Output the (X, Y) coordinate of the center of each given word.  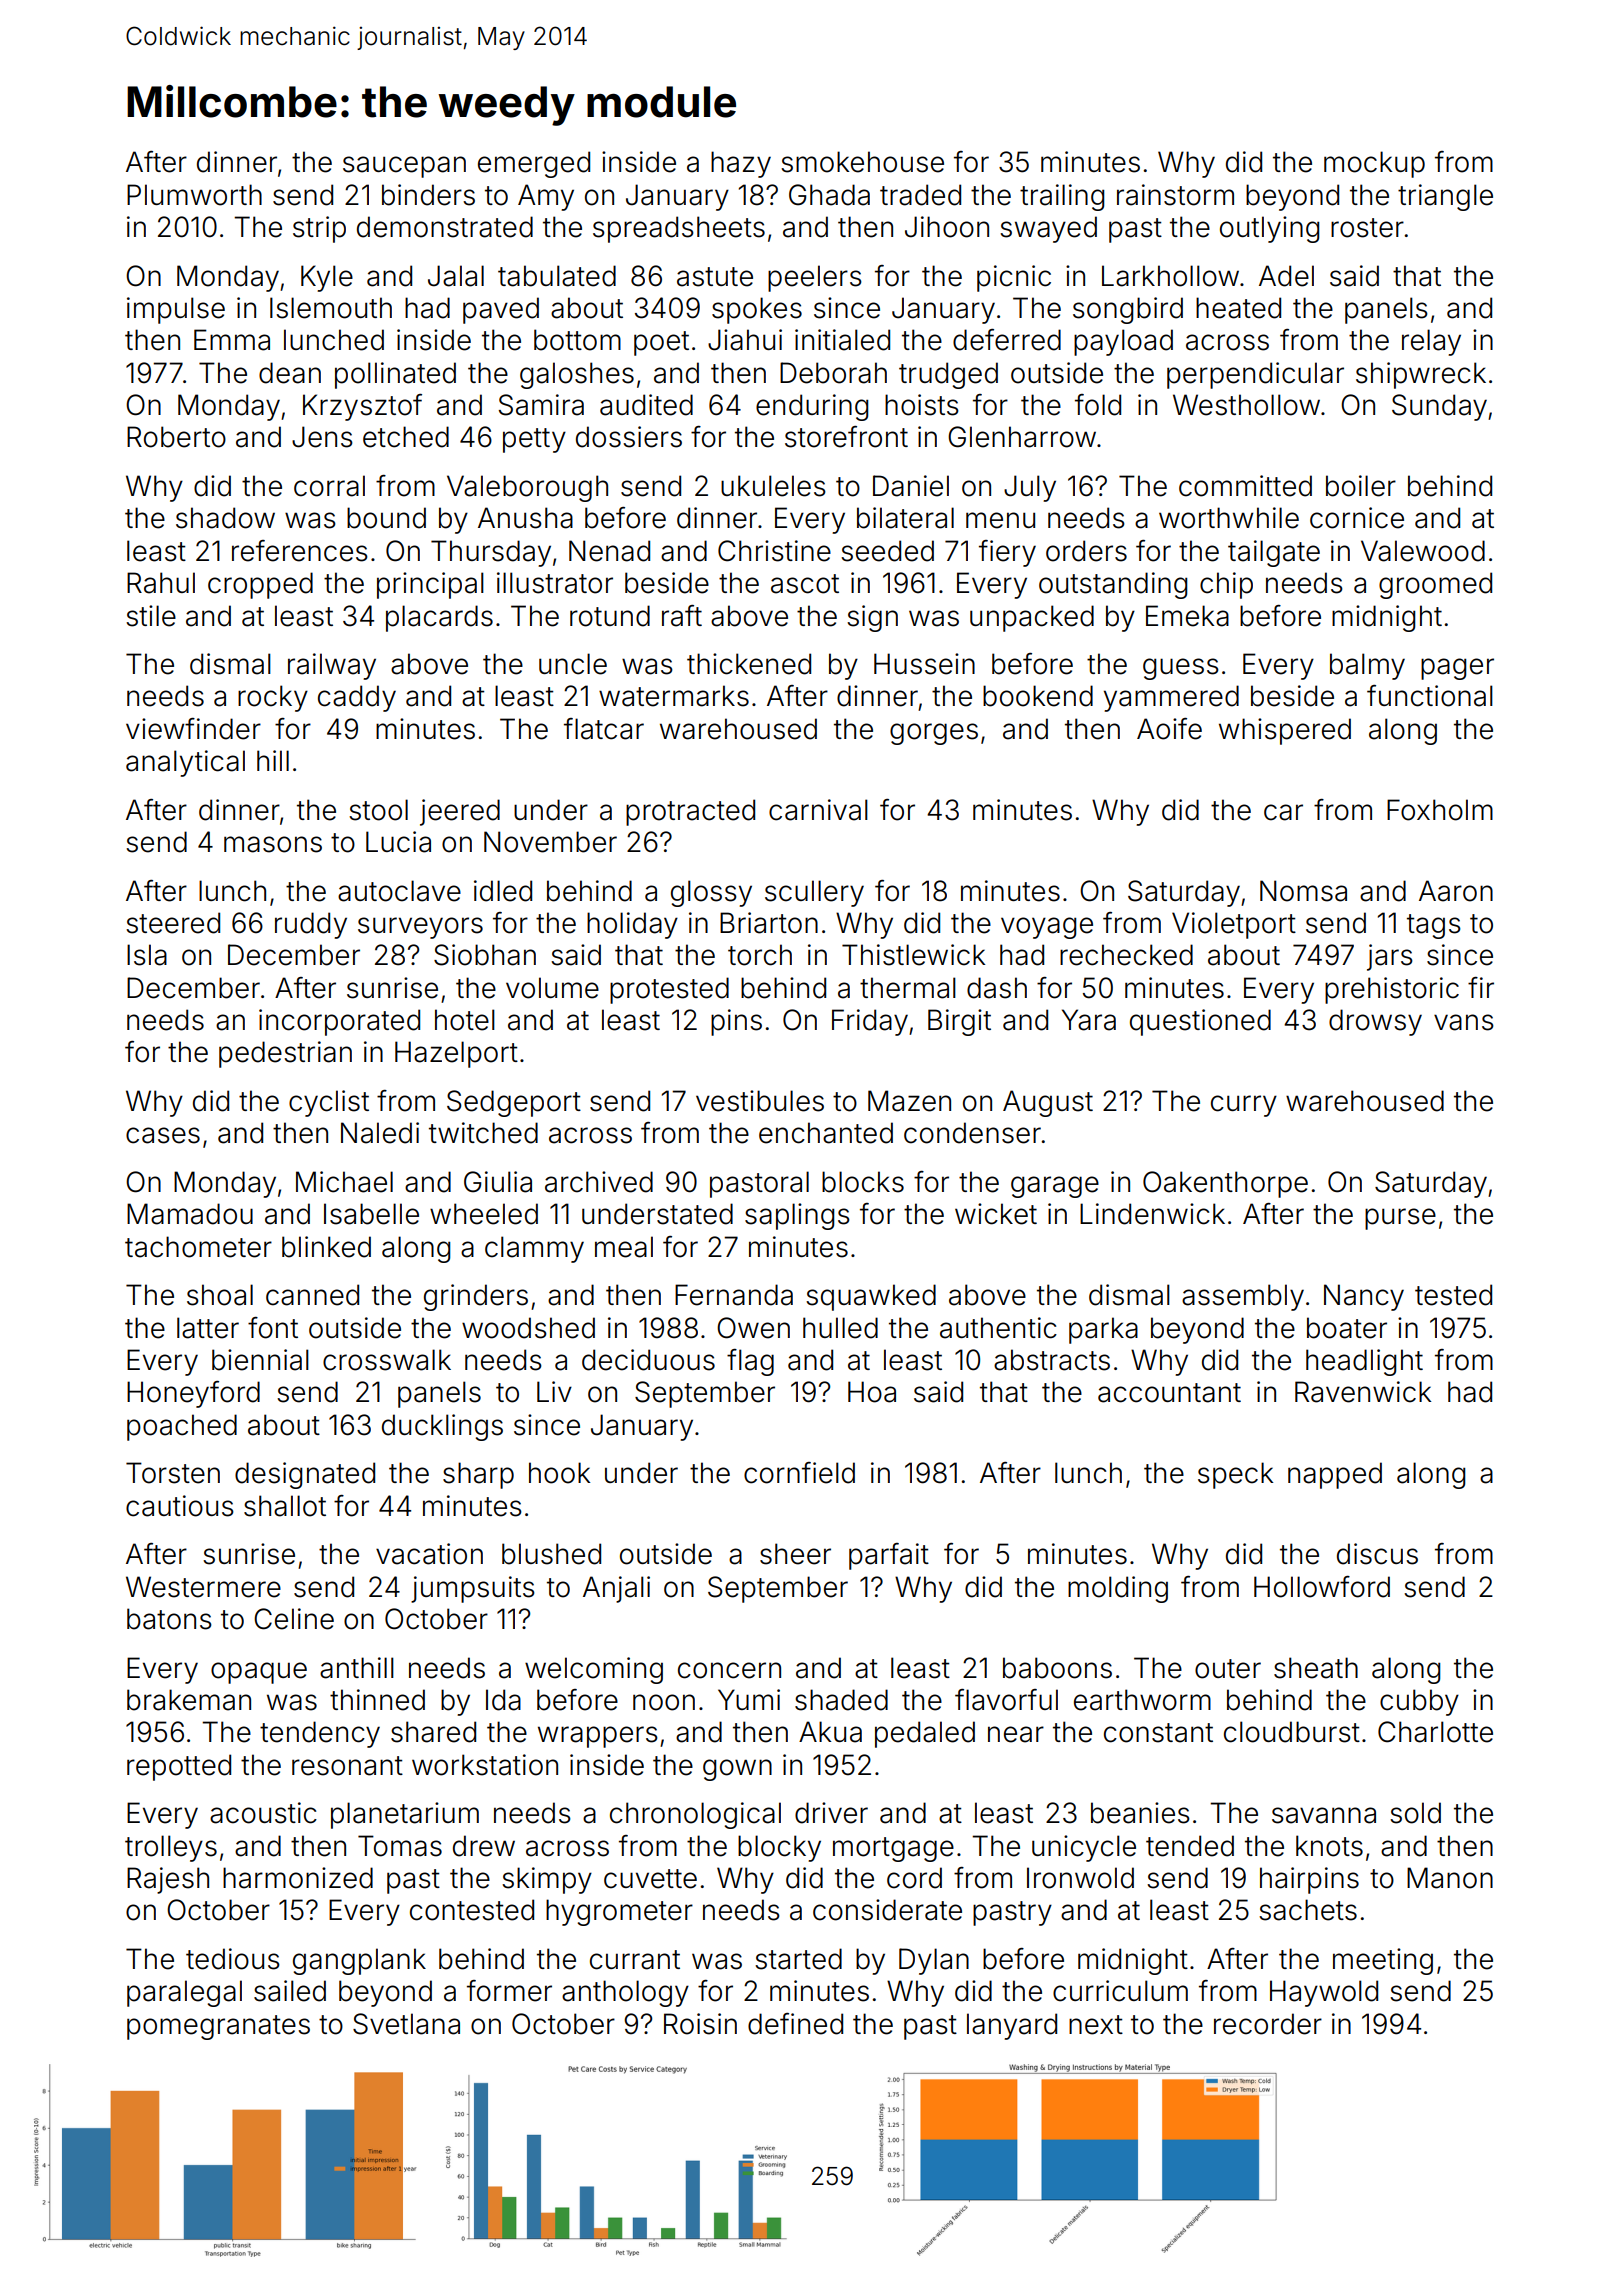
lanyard (1012, 2026)
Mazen (909, 1101)
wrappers (598, 1737)
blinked (326, 1247)
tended (1190, 1846)
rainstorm (1175, 195)
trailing (1062, 197)
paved (501, 310)
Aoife (1169, 729)
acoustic (263, 1813)
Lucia (398, 842)
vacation (429, 1554)
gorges (934, 734)
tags (1434, 926)
